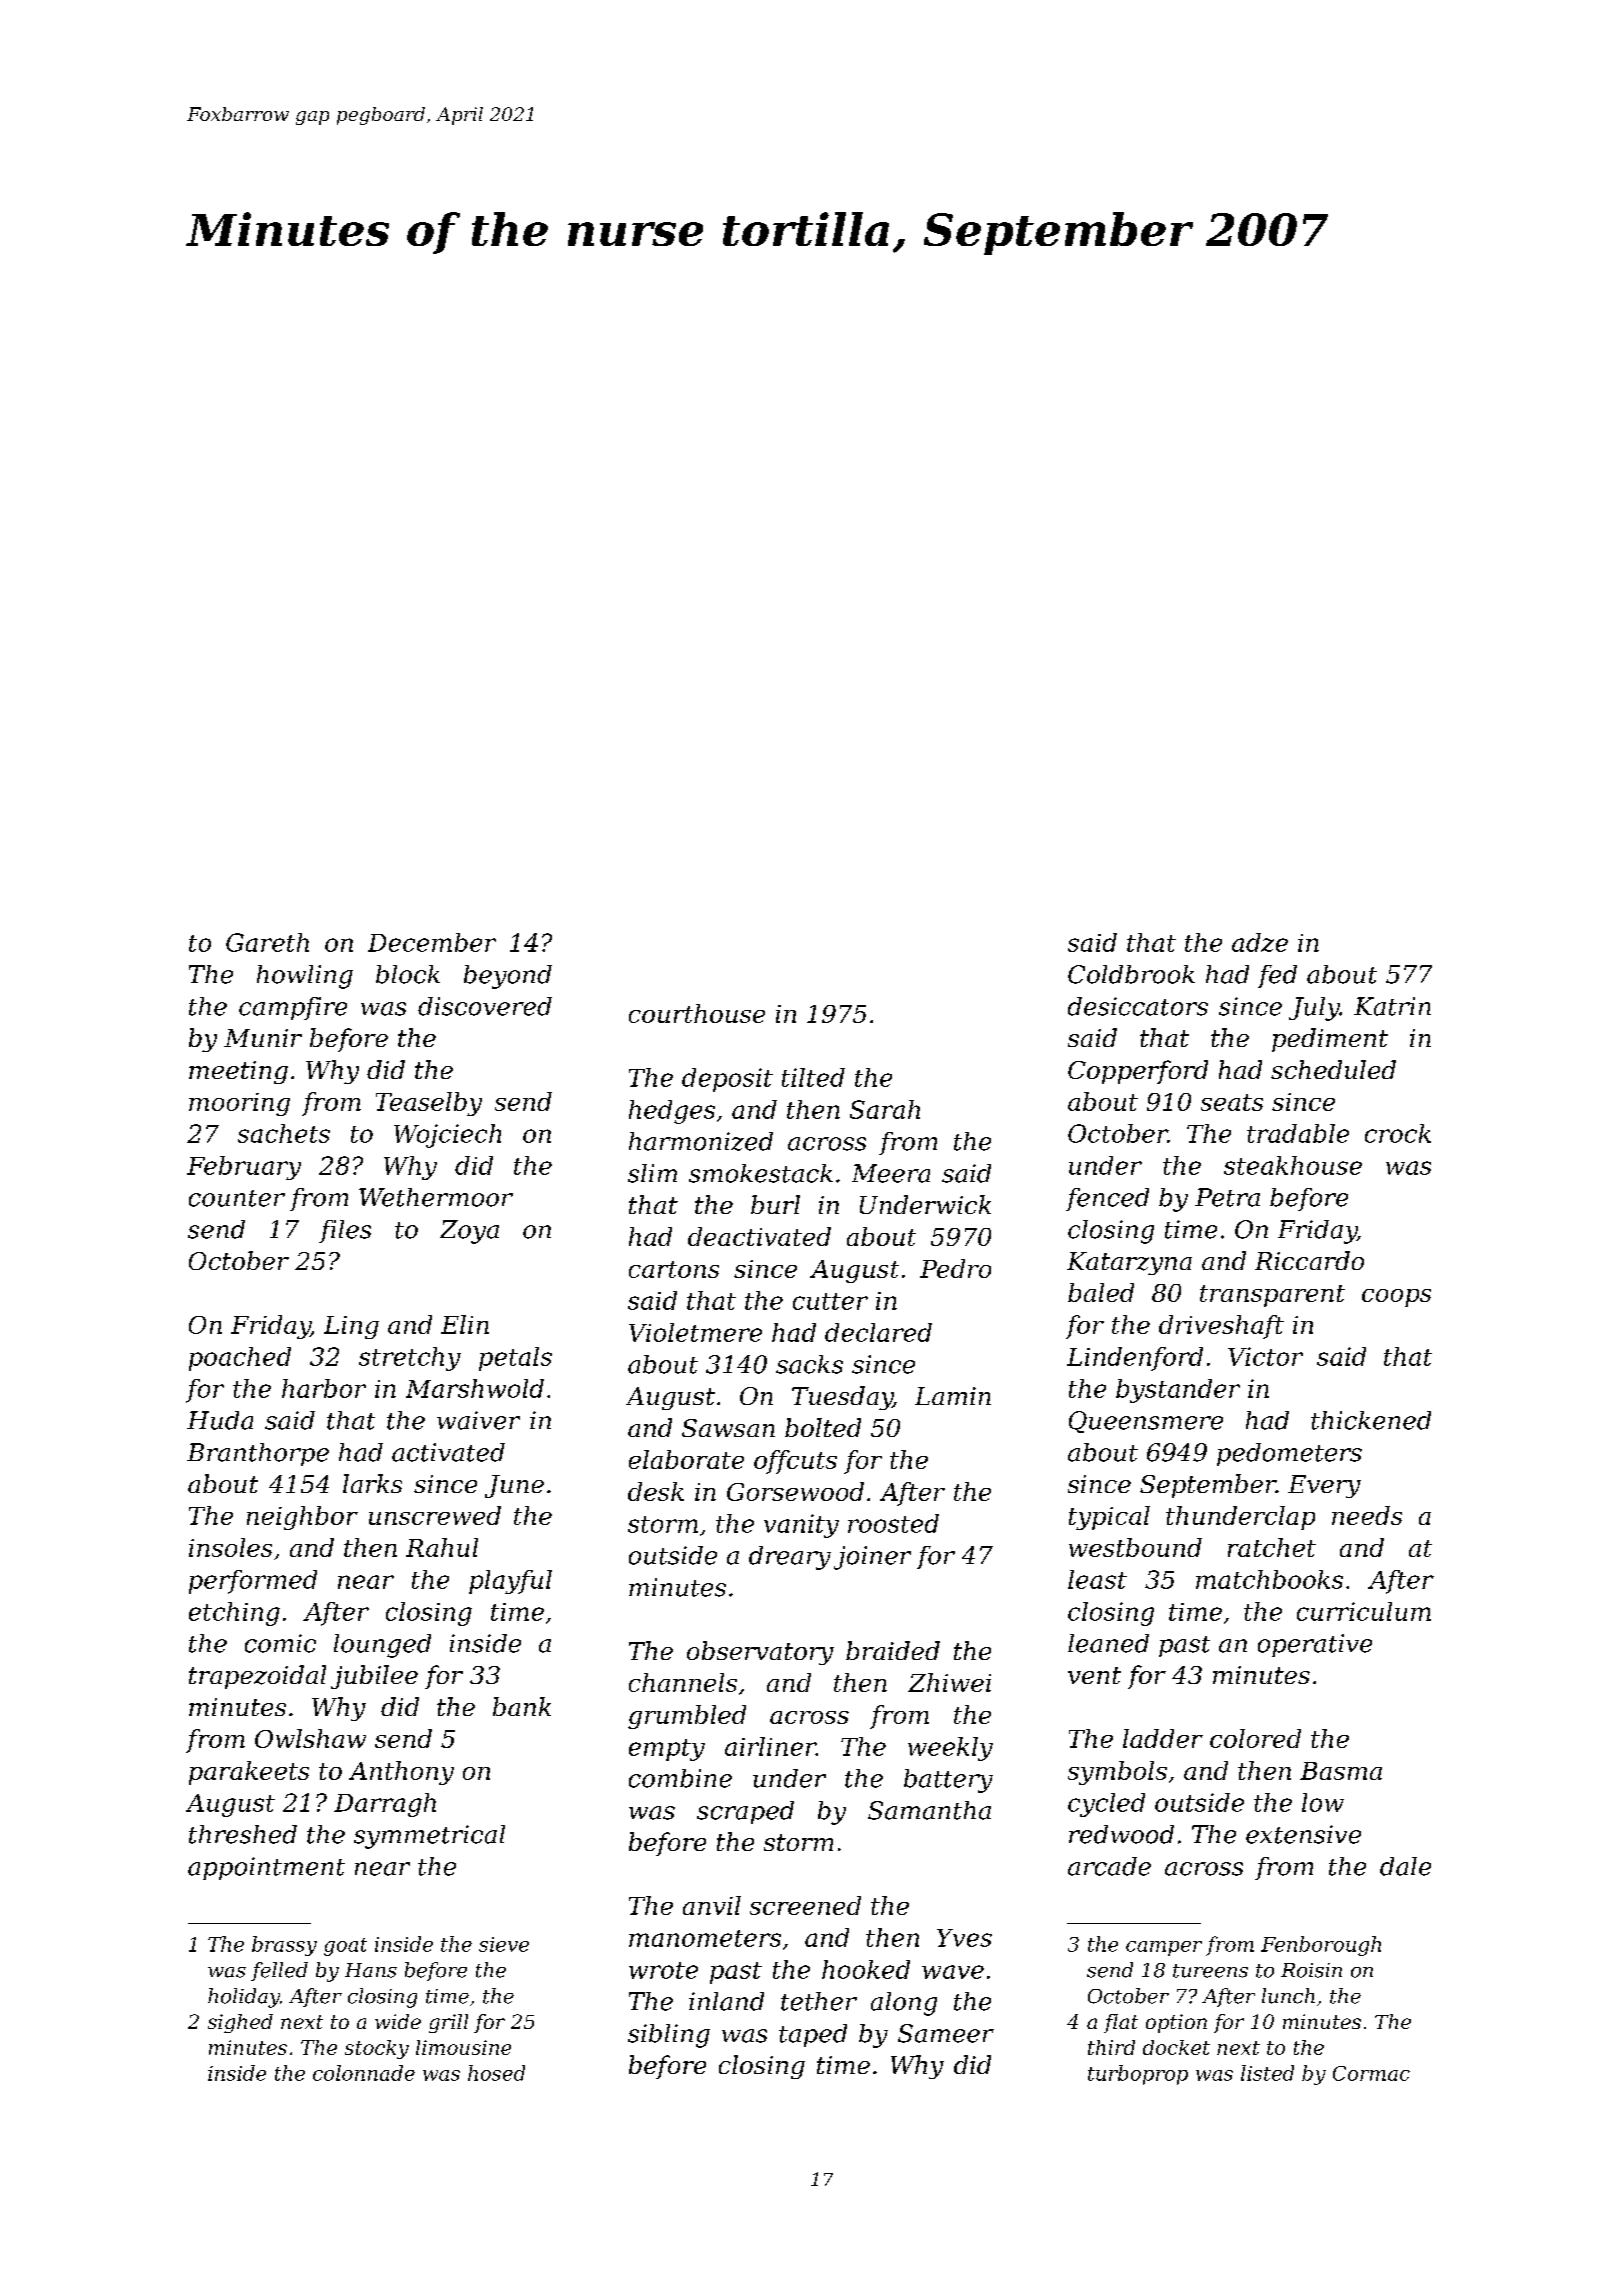 This document has height=2292, width=1620. Describe the element at coordinates (929, 1810) in the document. I see `Samantha` at that location.
